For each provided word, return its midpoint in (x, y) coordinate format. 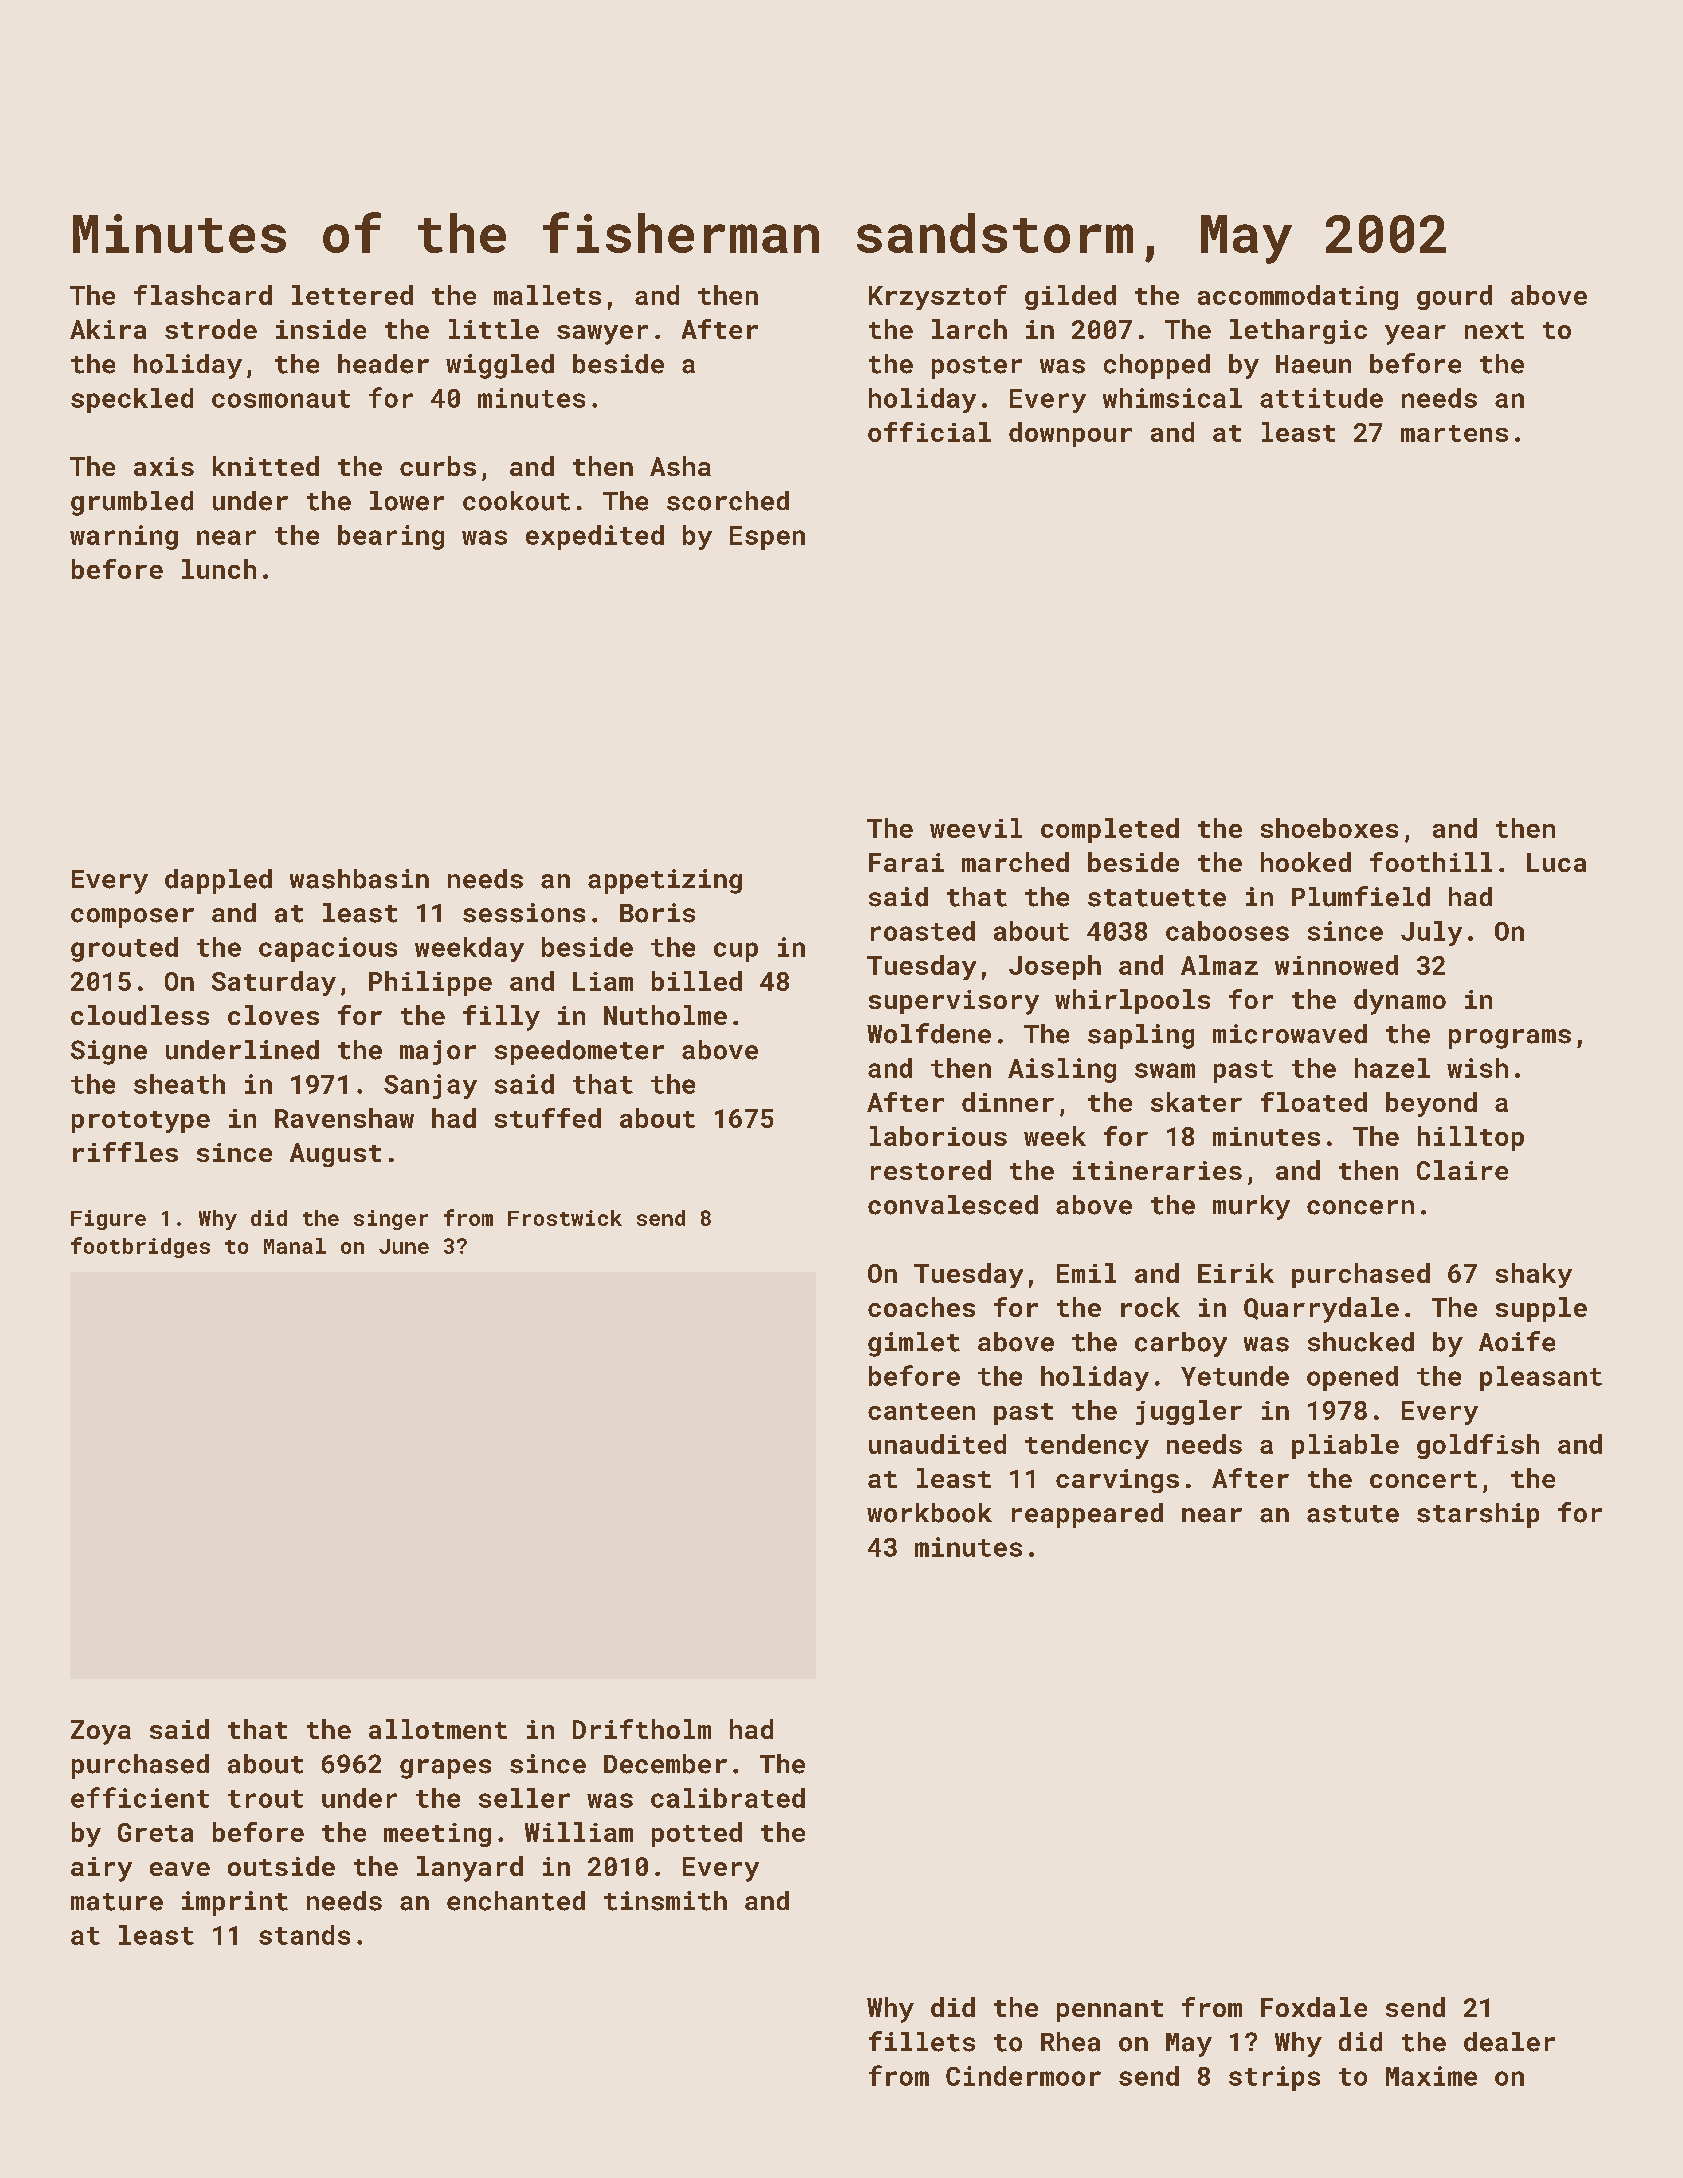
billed (697, 981)
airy (101, 1869)
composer (132, 918)
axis (164, 466)
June (404, 1246)
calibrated (728, 1798)
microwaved (1290, 1034)
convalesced (953, 1205)
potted (697, 1834)
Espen (767, 538)
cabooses (1227, 931)
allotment (438, 1729)
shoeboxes (1329, 828)
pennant (1110, 2011)
